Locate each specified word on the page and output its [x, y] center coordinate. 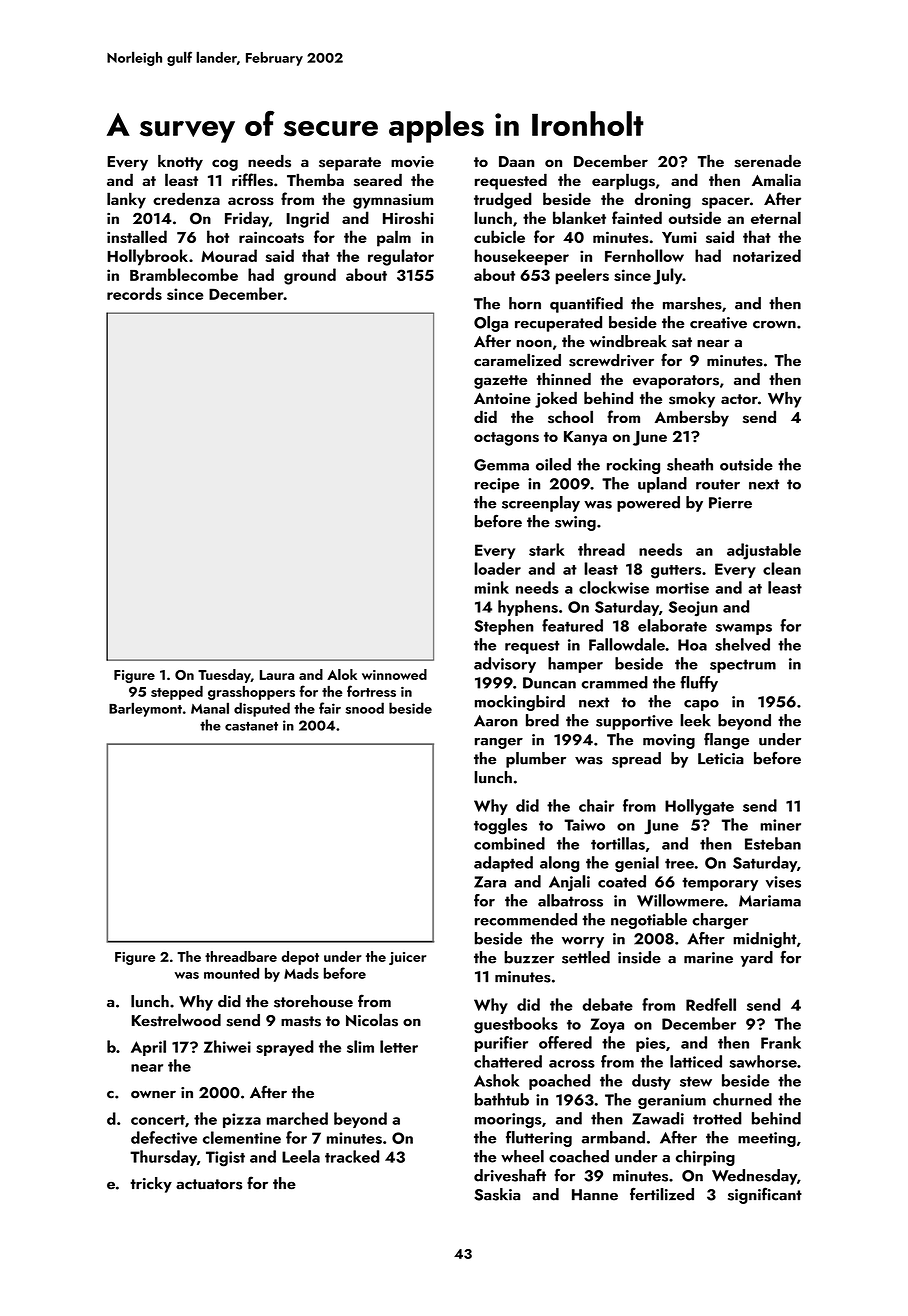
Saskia [497, 1194]
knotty [180, 163]
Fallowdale [627, 644]
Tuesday [224, 676]
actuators [209, 1184]
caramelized [517, 360]
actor [739, 399]
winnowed [394, 674]
